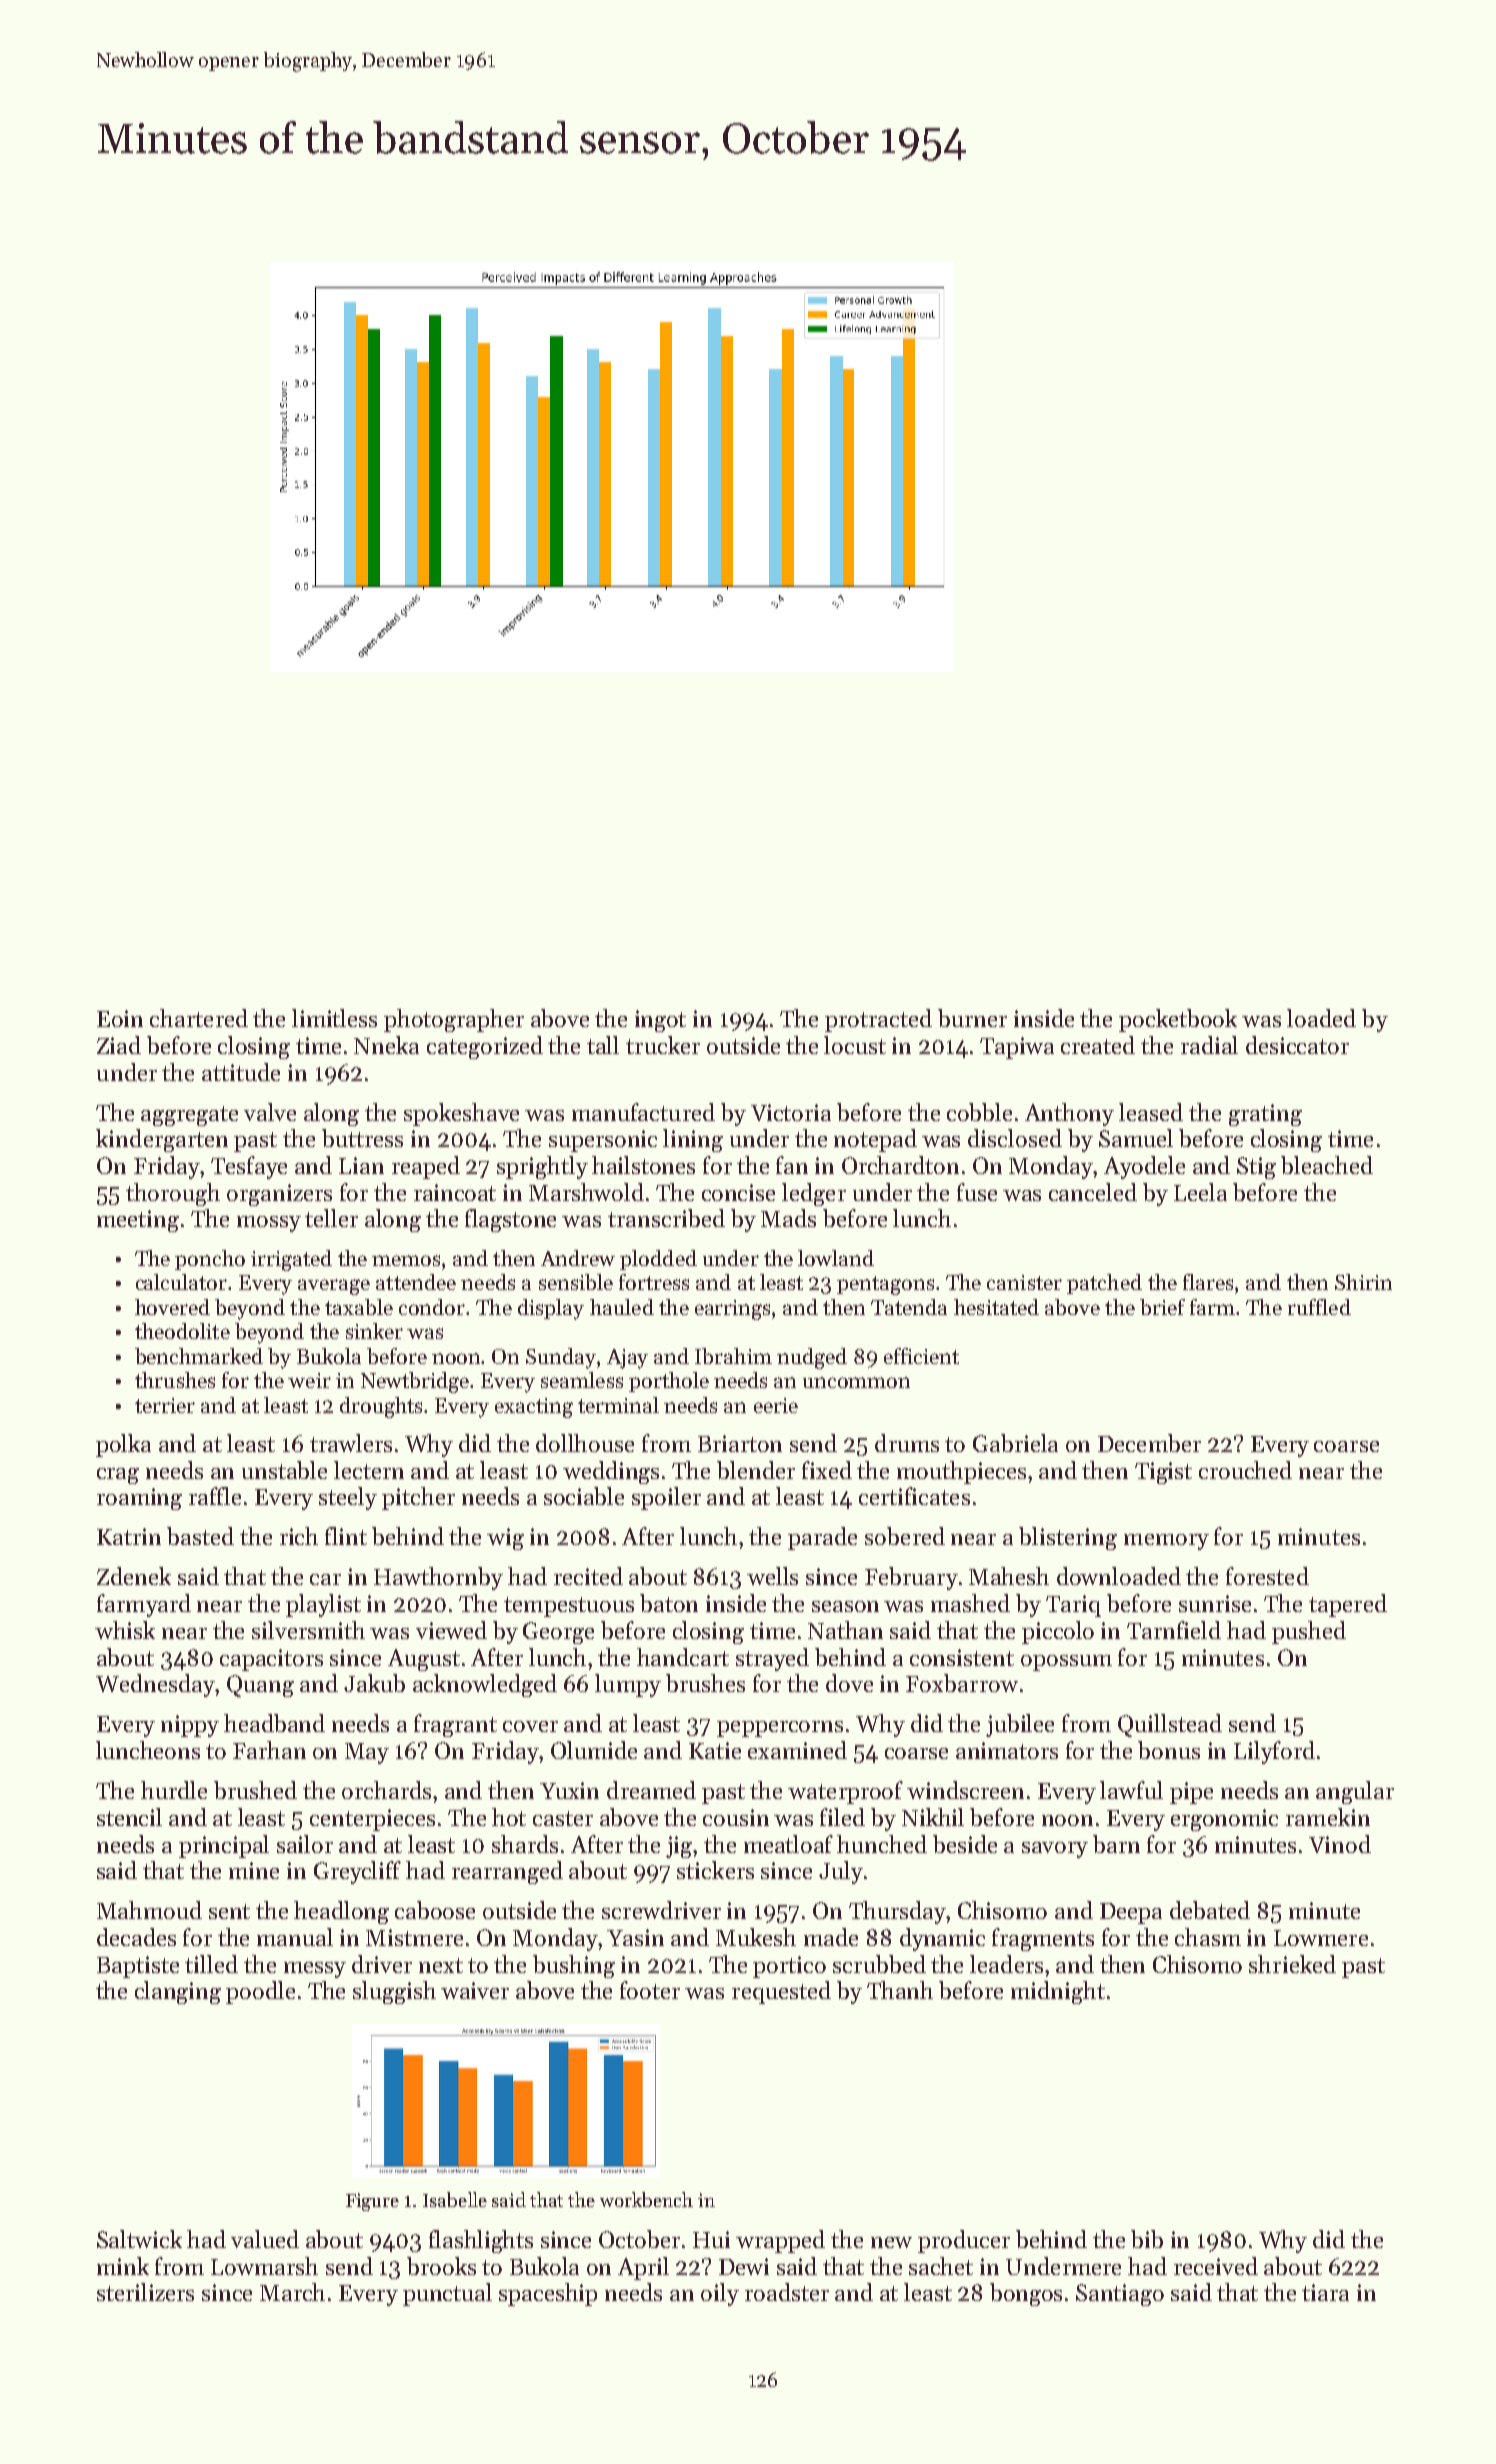 The width and height of the screenshot is (1496, 2464). Describe the element at coordinates (650, 1990) in the screenshot. I see `footer` at that location.
